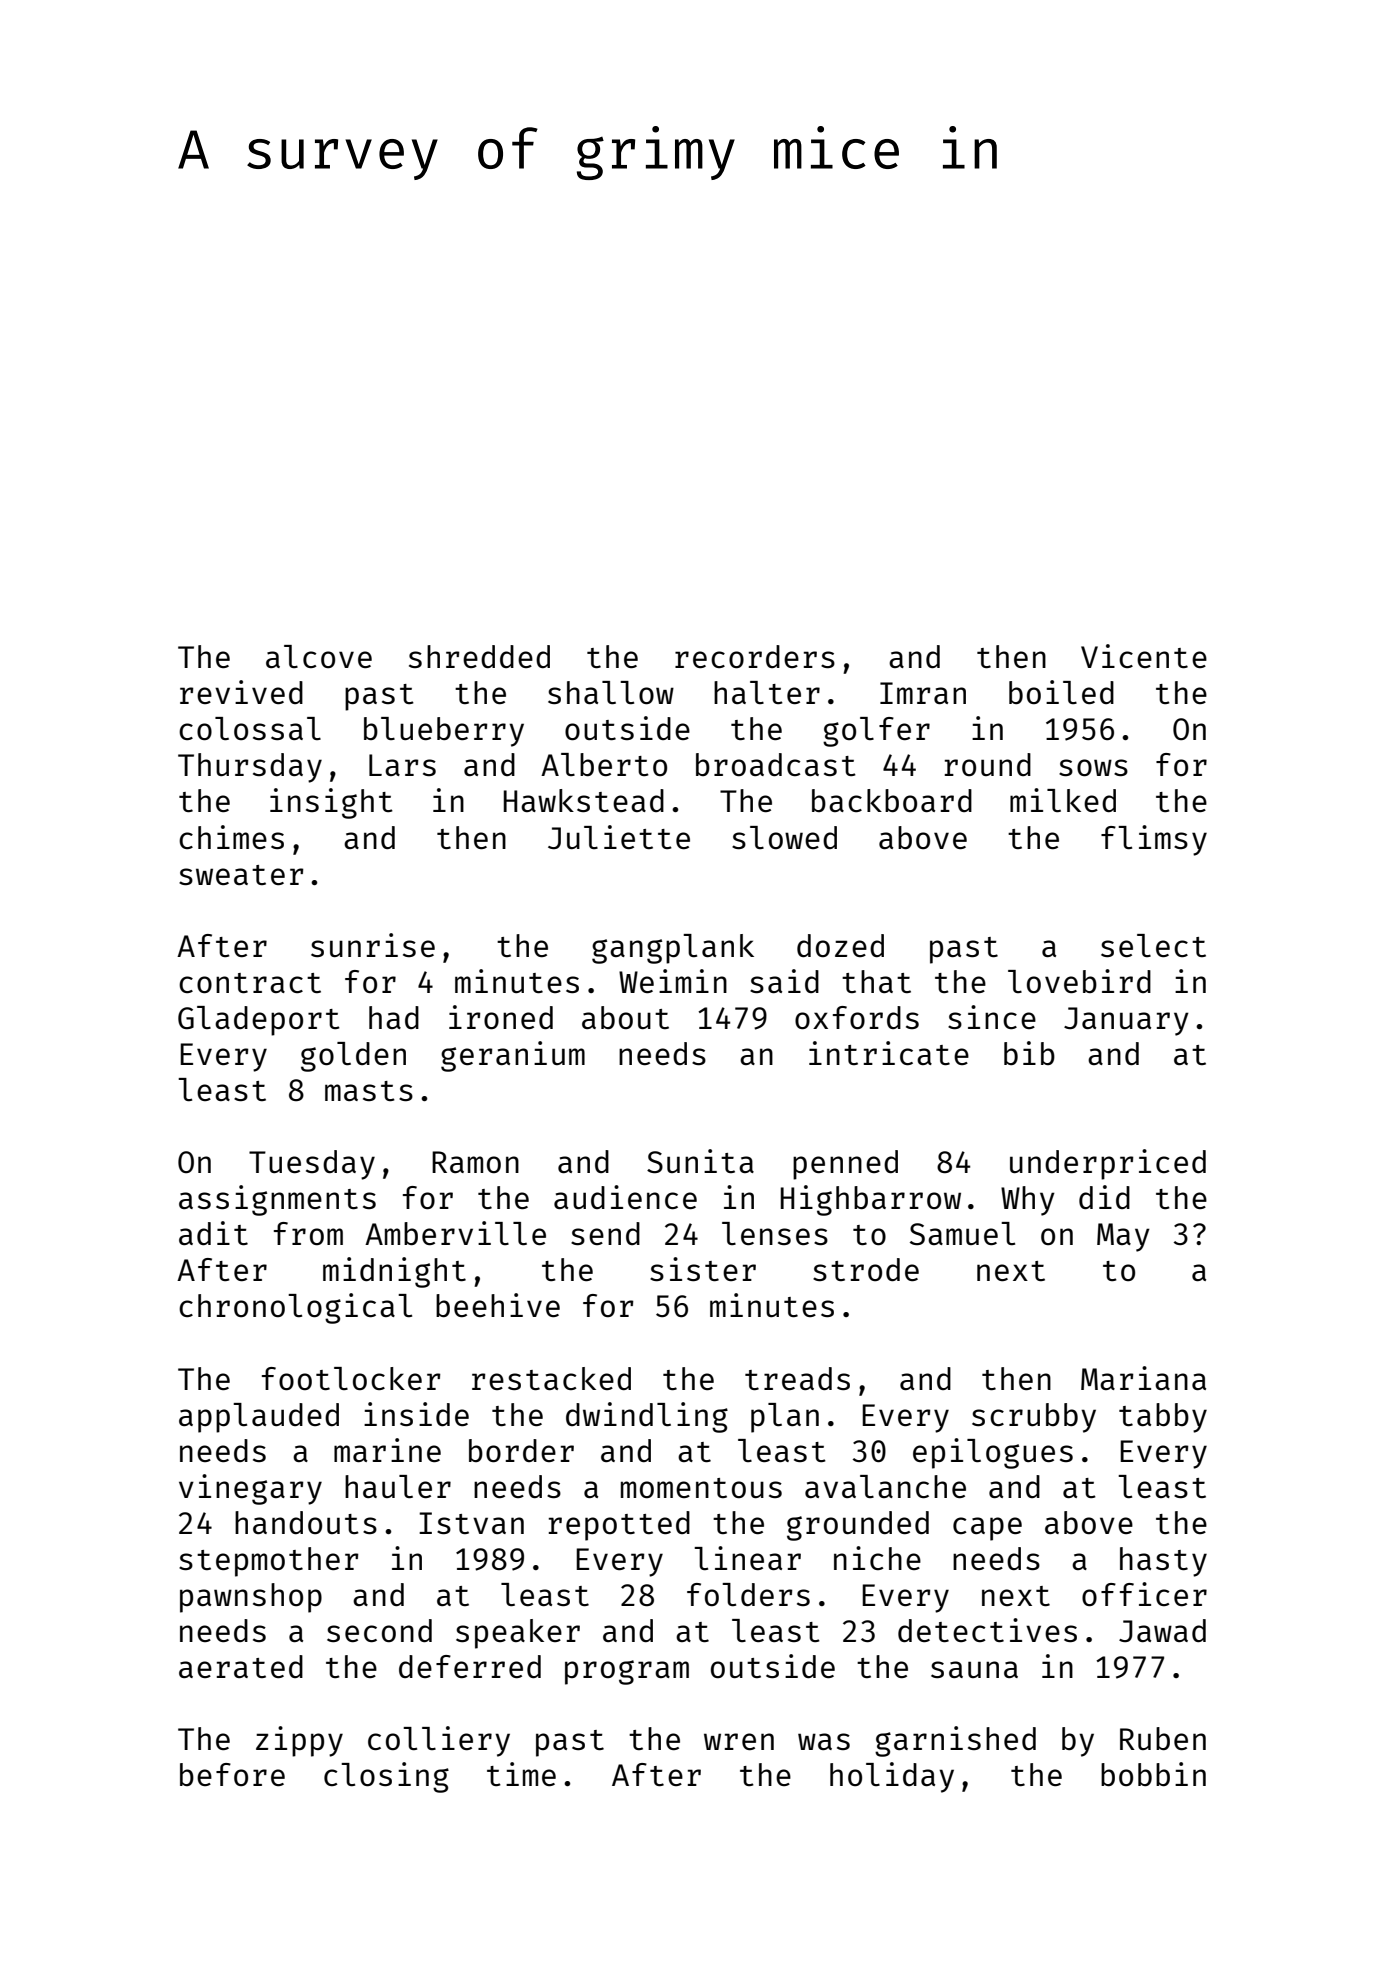 The image size is (1386, 1969). What do you see at coordinates (700, 1161) in the screenshot?
I see `Sunita` at bounding box center [700, 1161].
